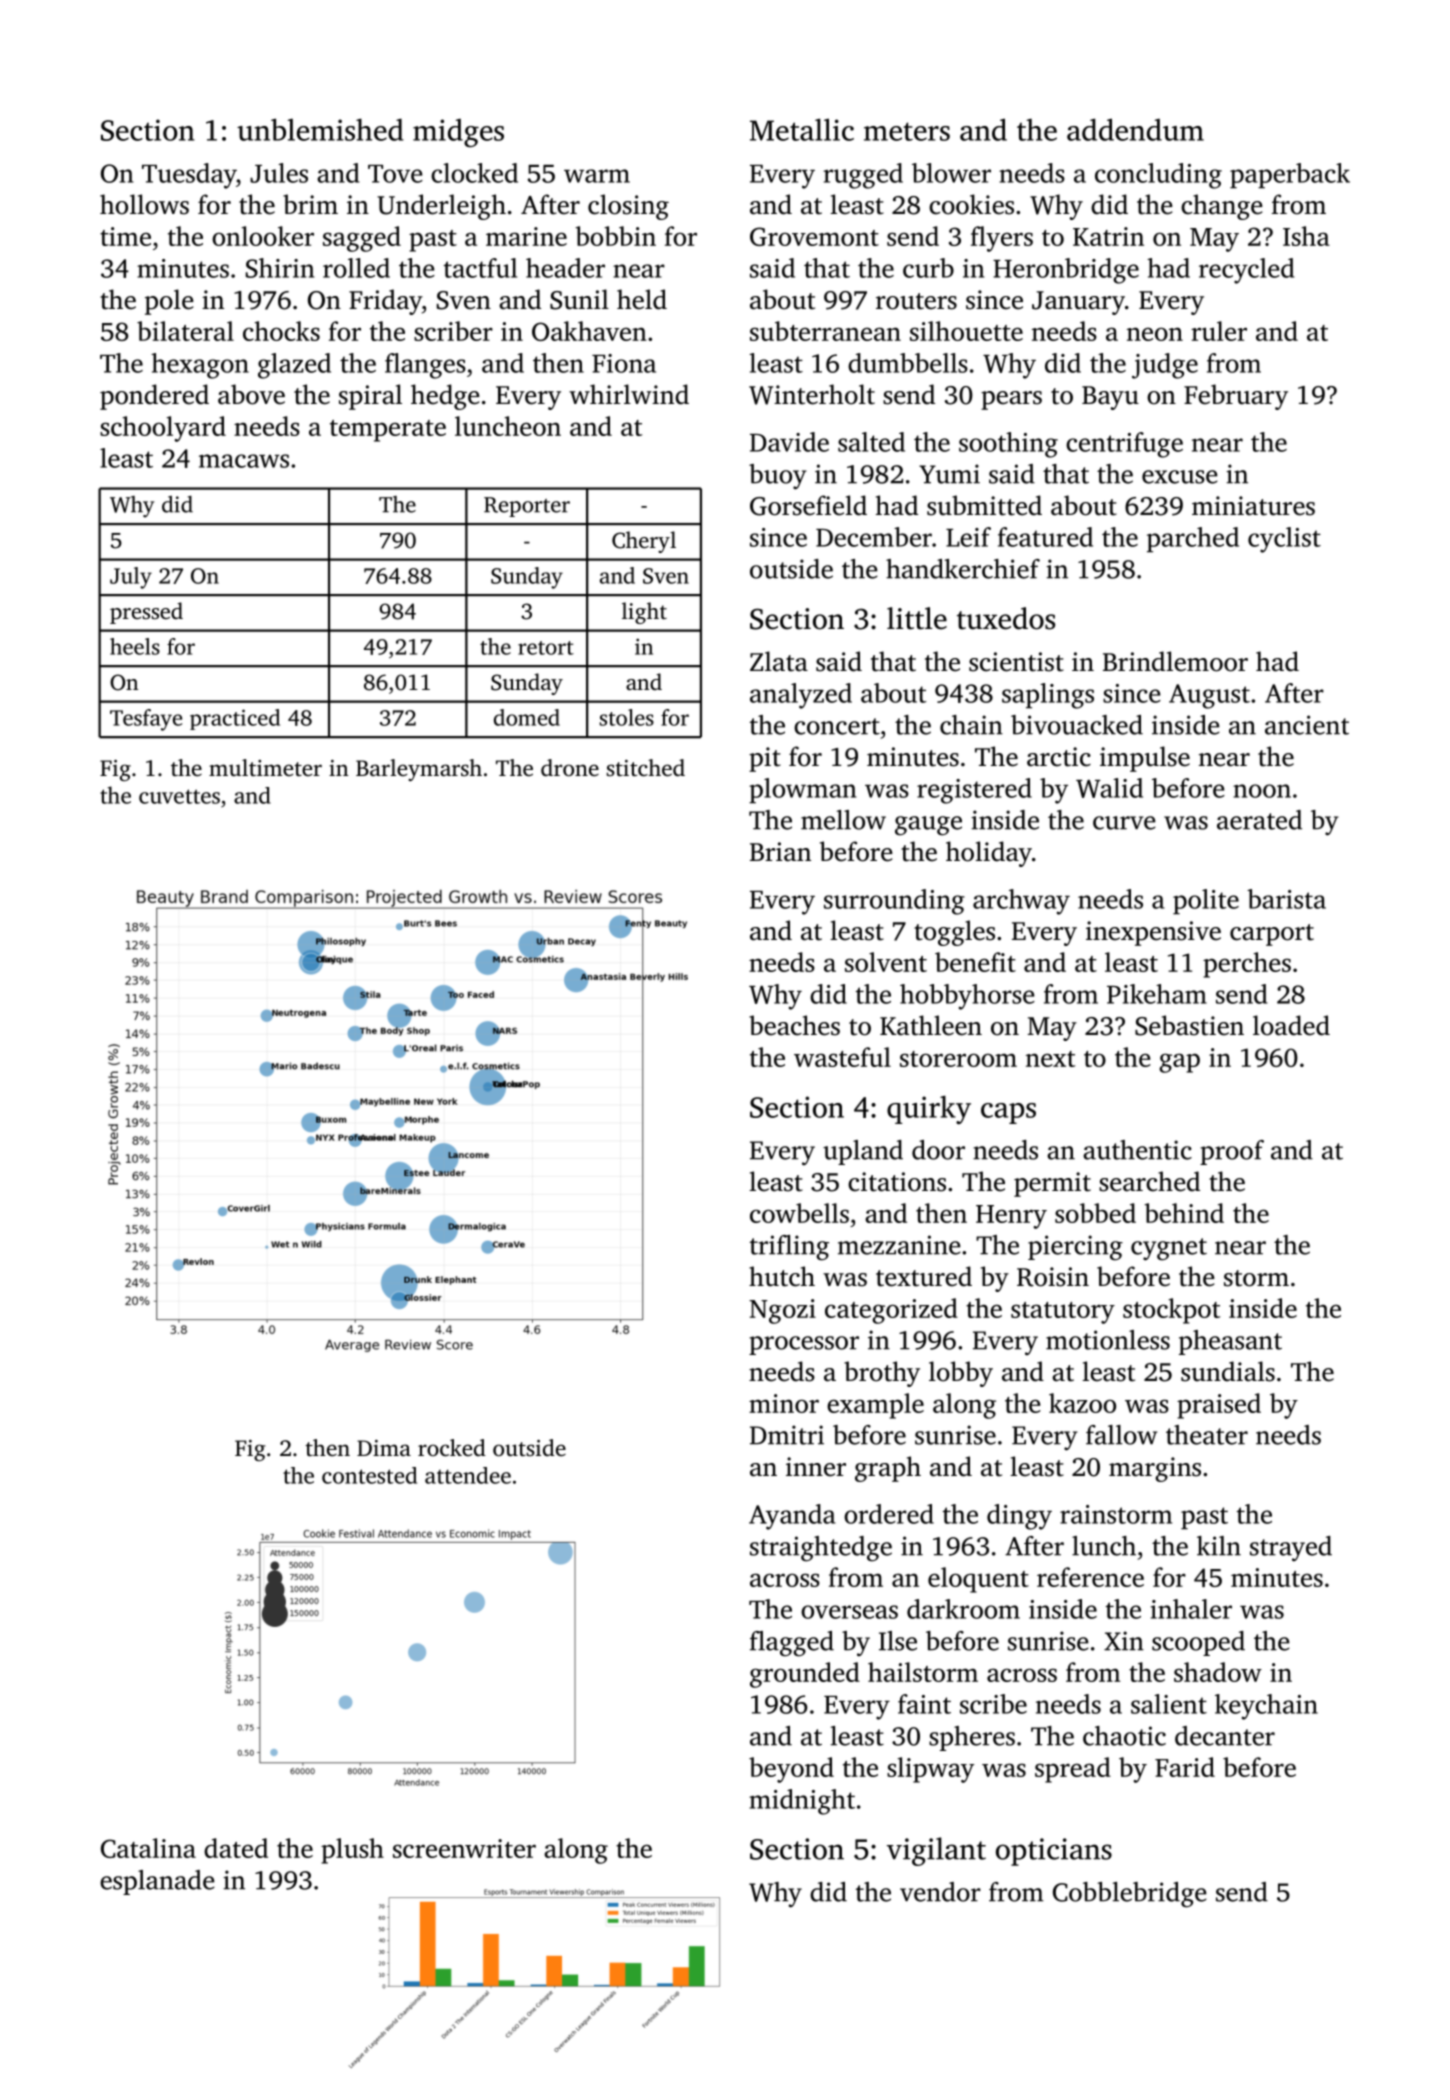 This screenshot has height=2100, width=1450. Describe the element at coordinates (1048, 696) in the screenshot. I see `saplings` at that location.
